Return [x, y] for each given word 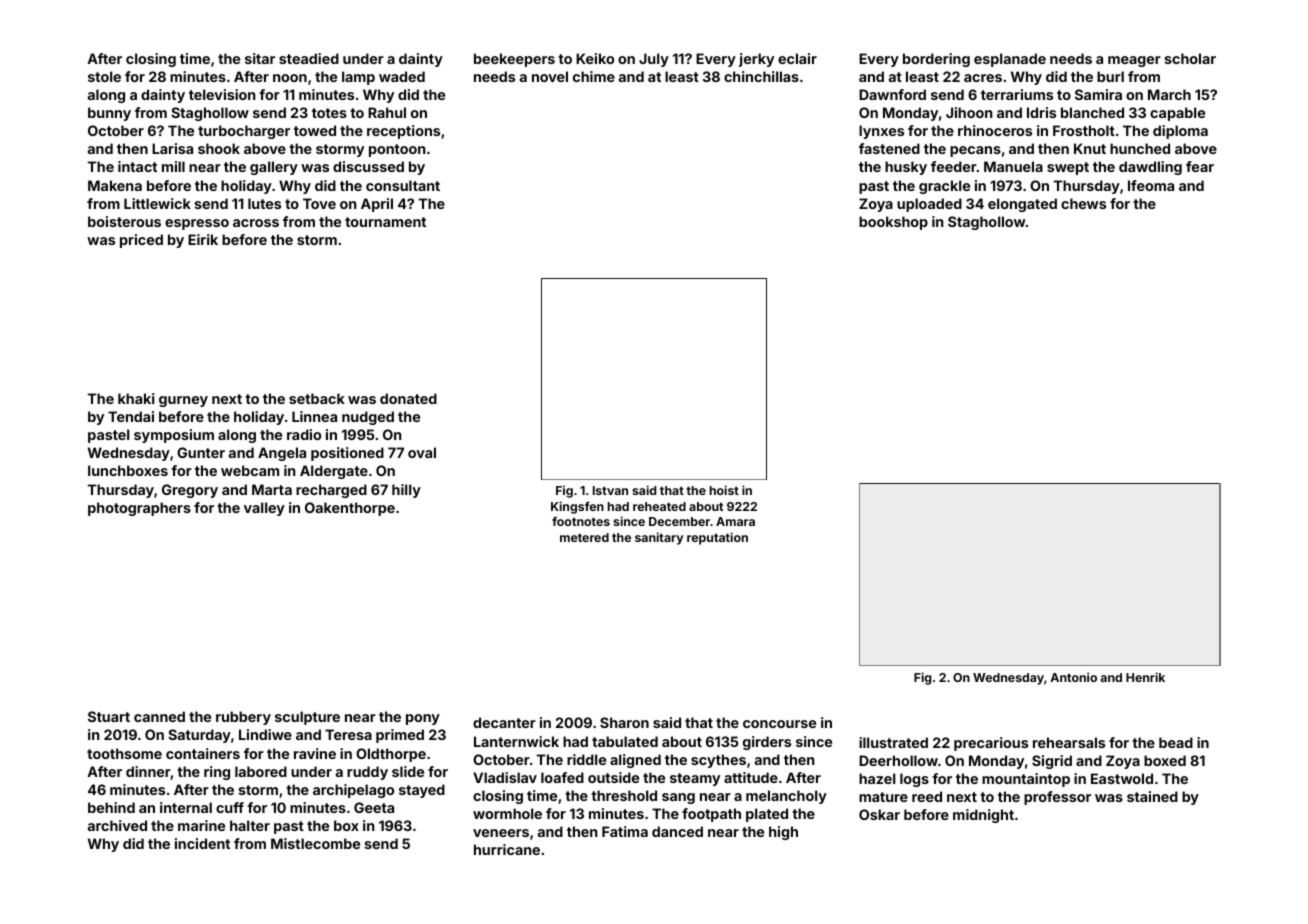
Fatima [625, 831]
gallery [274, 168]
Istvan [610, 490]
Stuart [109, 716]
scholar [1190, 58]
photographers [139, 509]
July [654, 60]
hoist [724, 490]
